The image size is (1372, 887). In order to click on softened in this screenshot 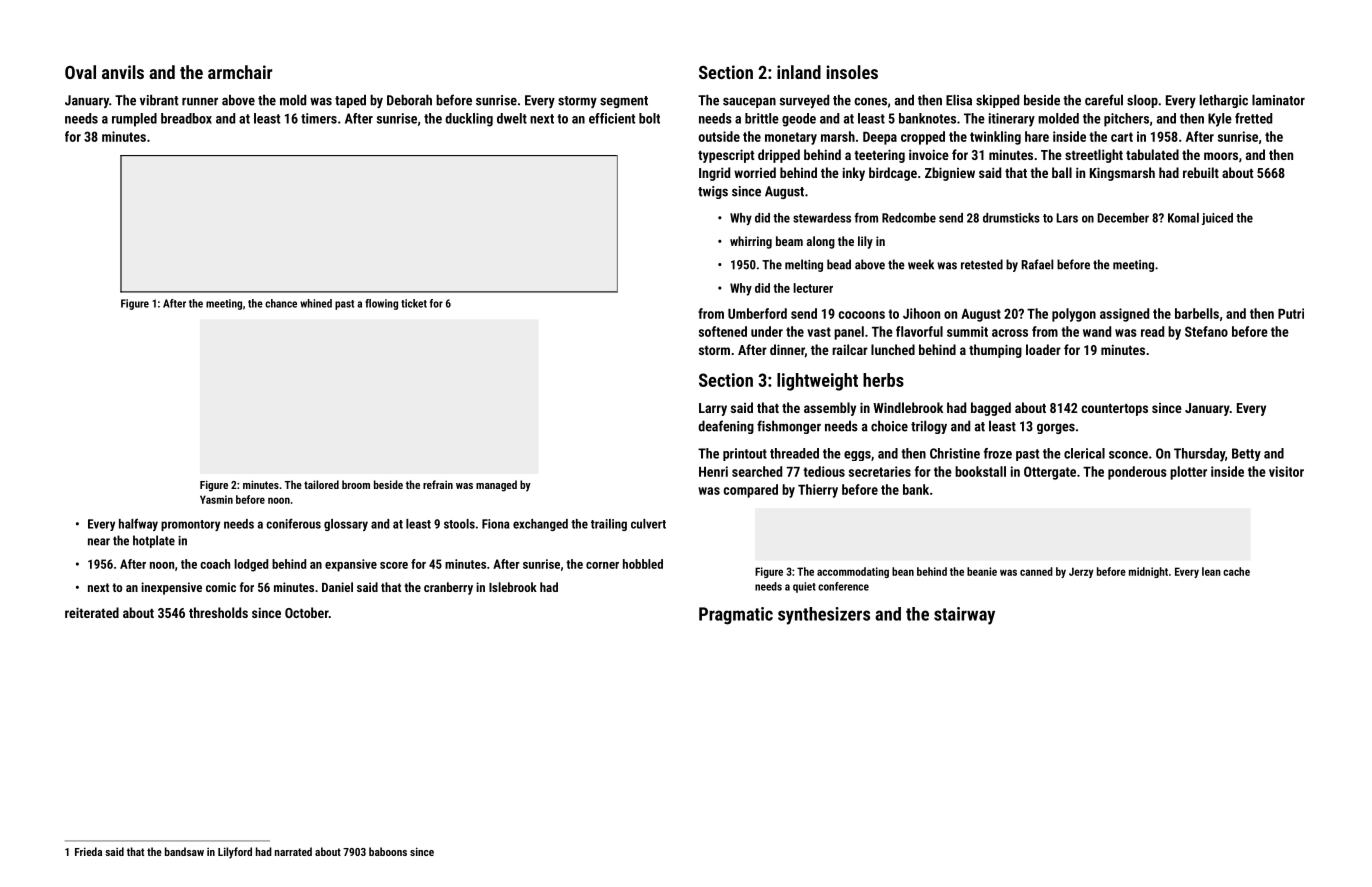, I will do `click(723, 331)`.
